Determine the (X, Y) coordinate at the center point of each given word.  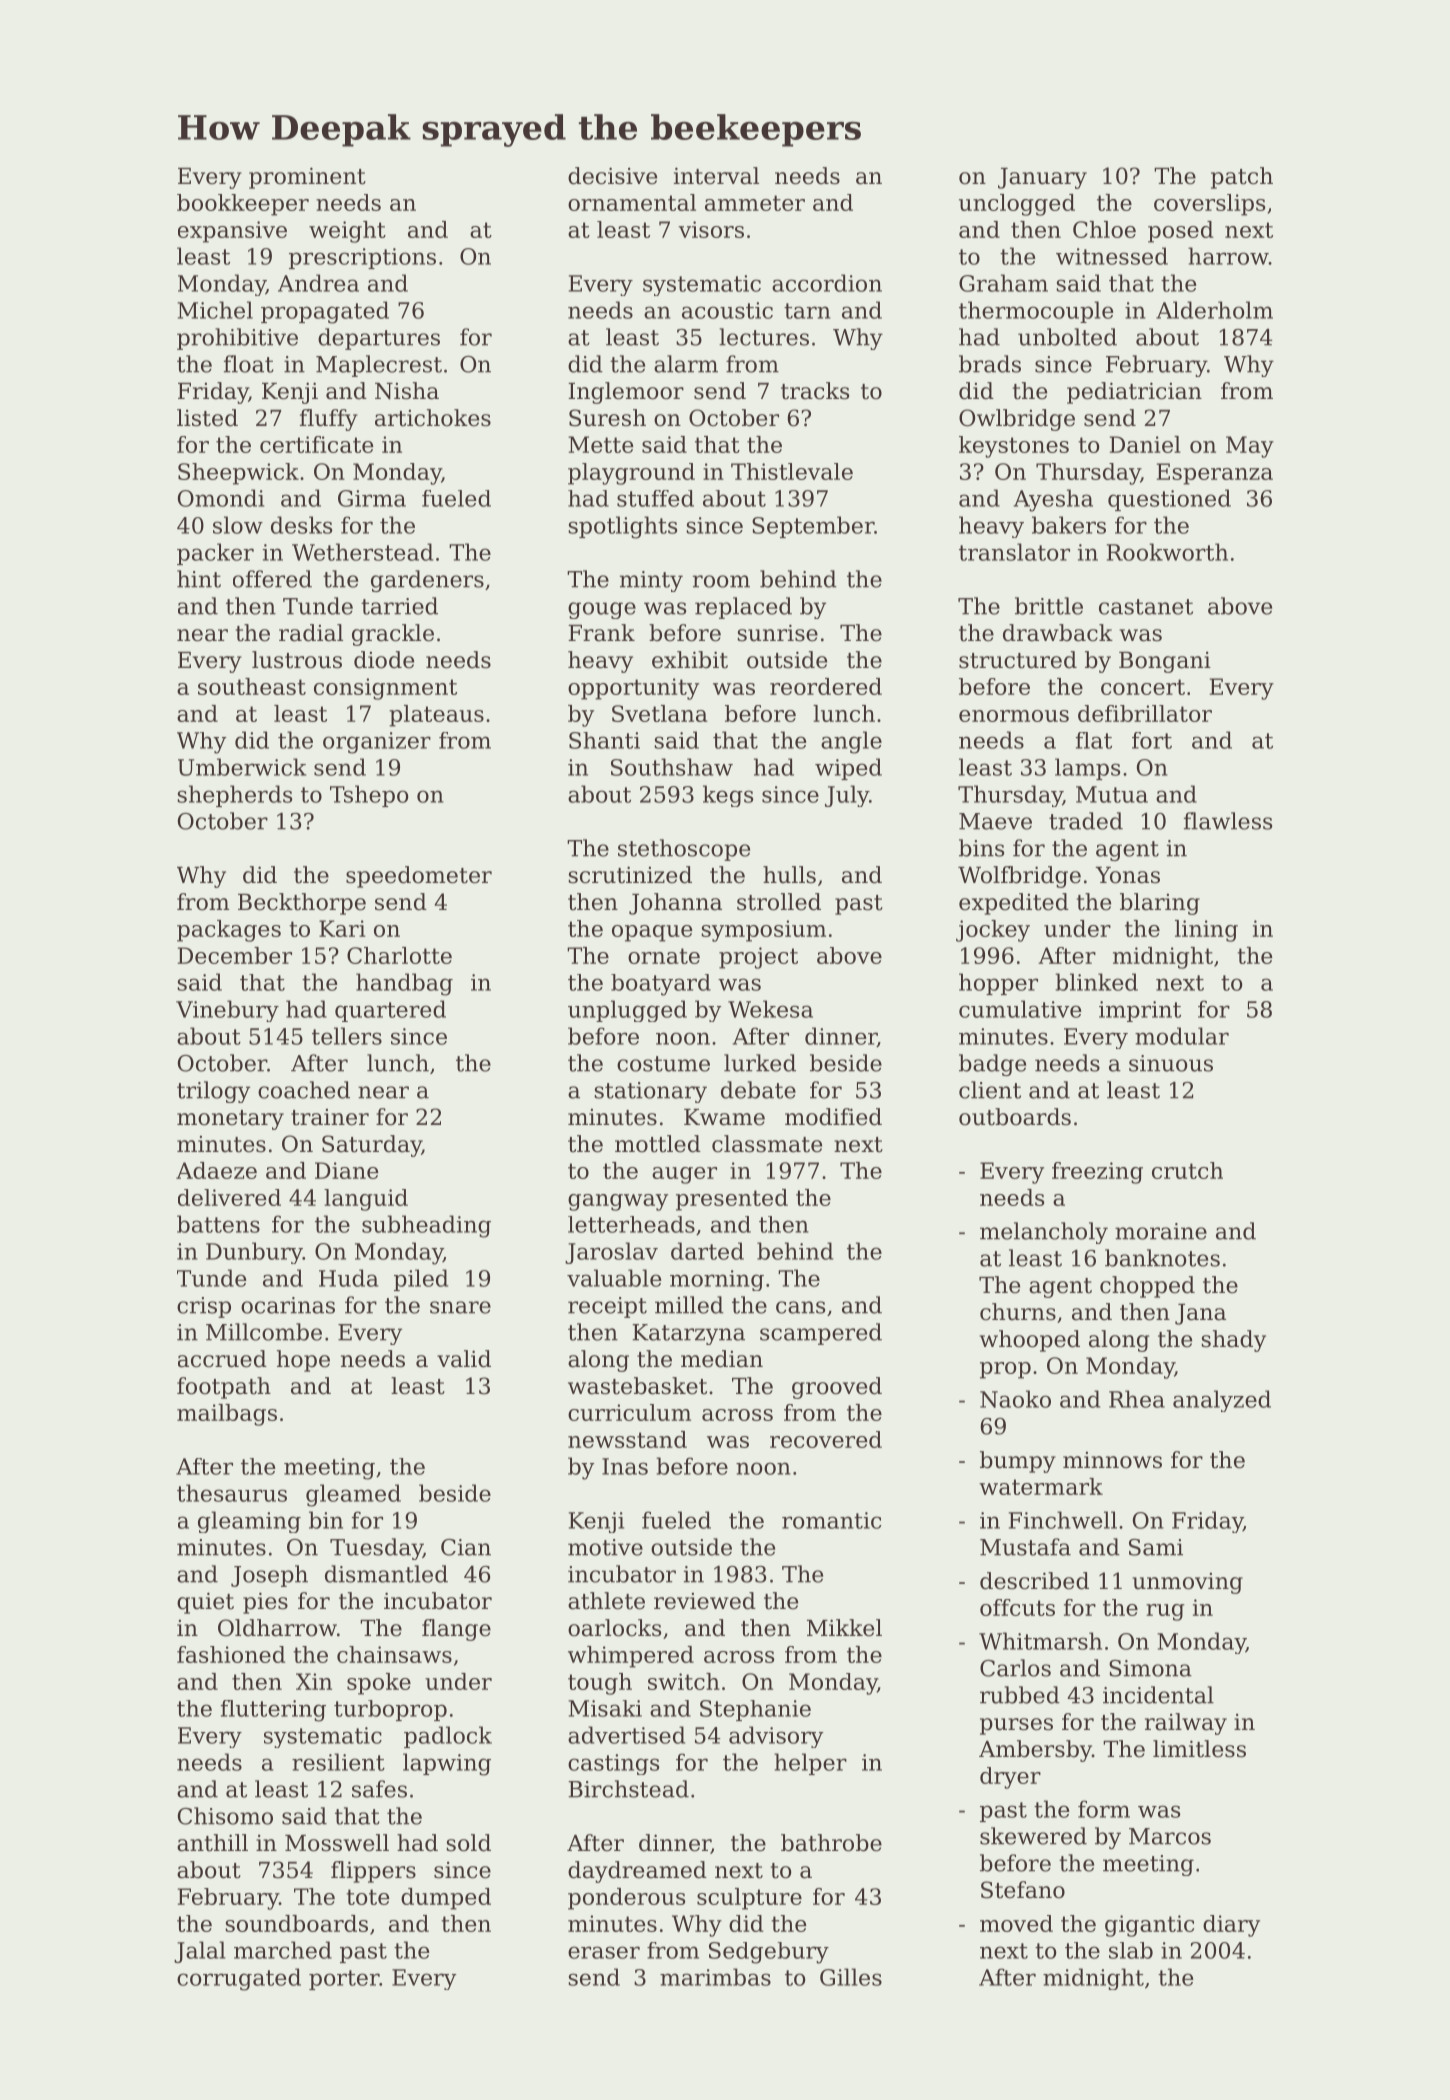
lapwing (447, 1764)
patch (1242, 178)
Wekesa (770, 1009)
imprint (1140, 1011)
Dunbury (254, 1253)
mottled (658, 1144)
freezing (1097, 1173)
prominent (307, 178)
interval (716, 176)
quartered (390, 1011)
